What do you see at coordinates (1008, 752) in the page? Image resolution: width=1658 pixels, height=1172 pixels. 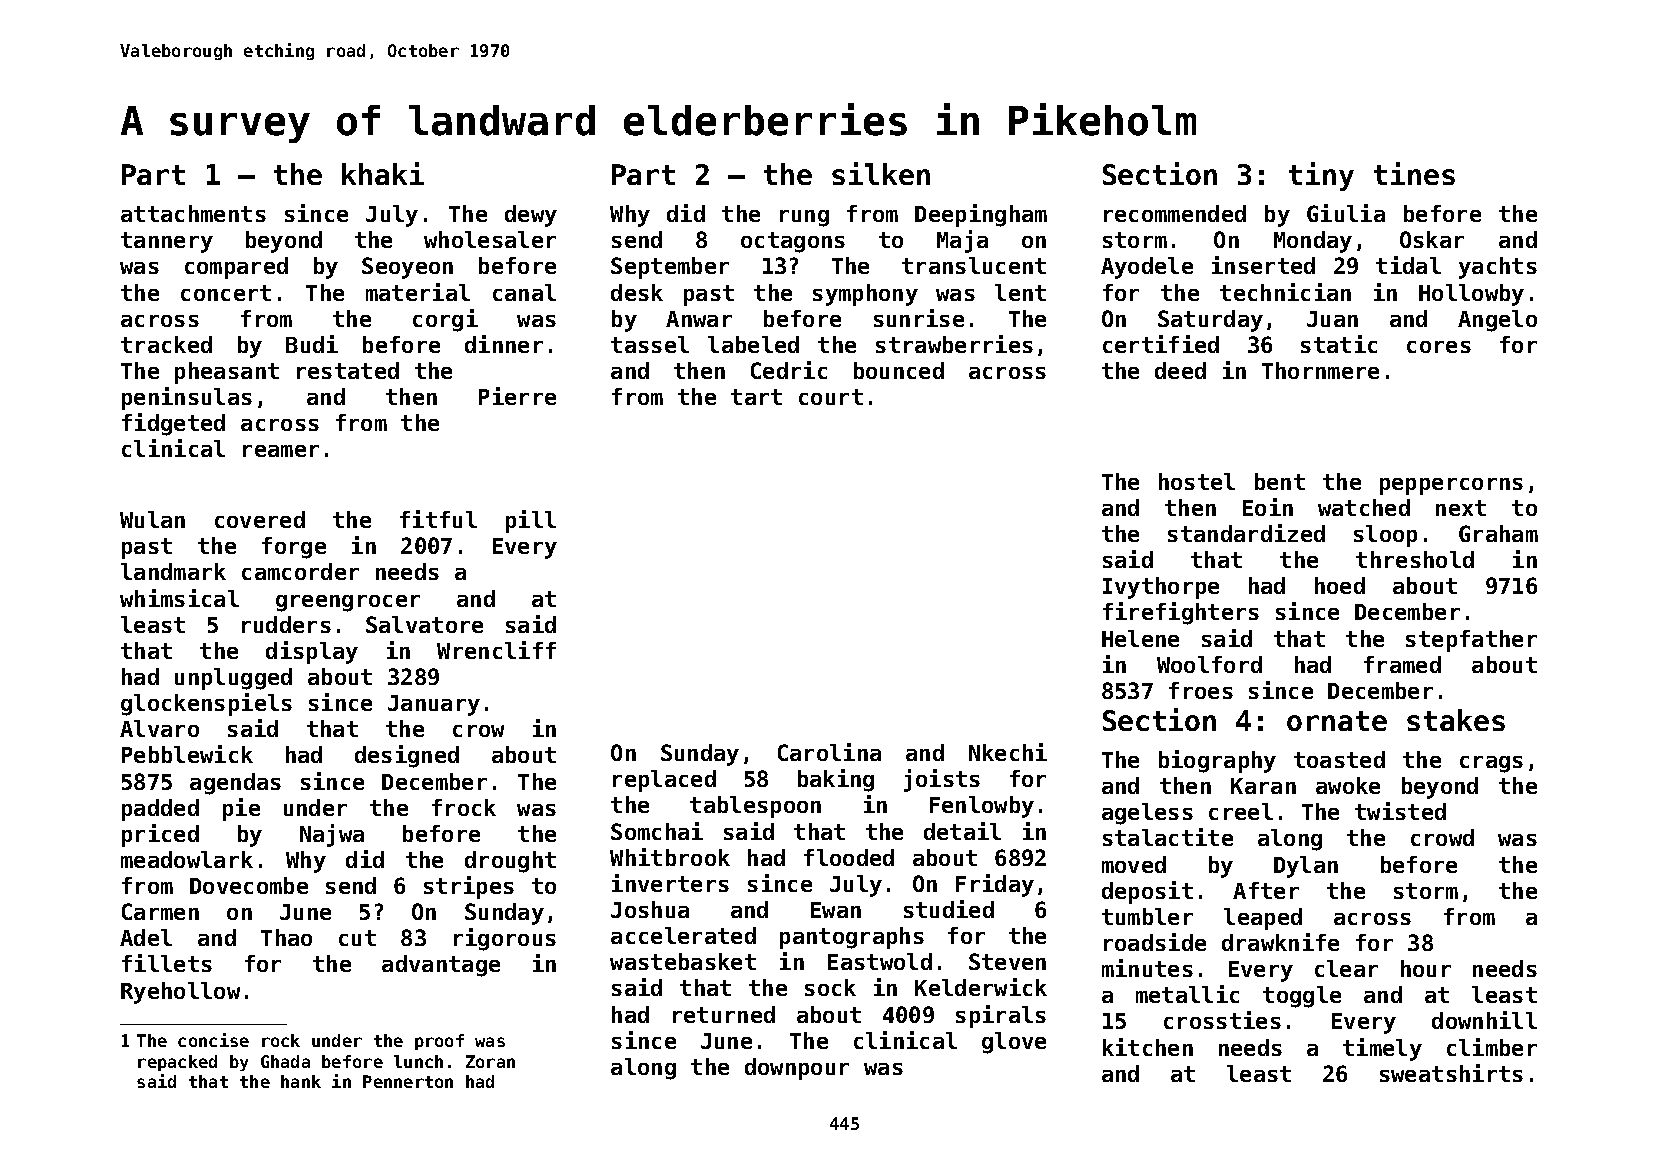 I see `Nkechi` at bounding box center [1008, 752].
